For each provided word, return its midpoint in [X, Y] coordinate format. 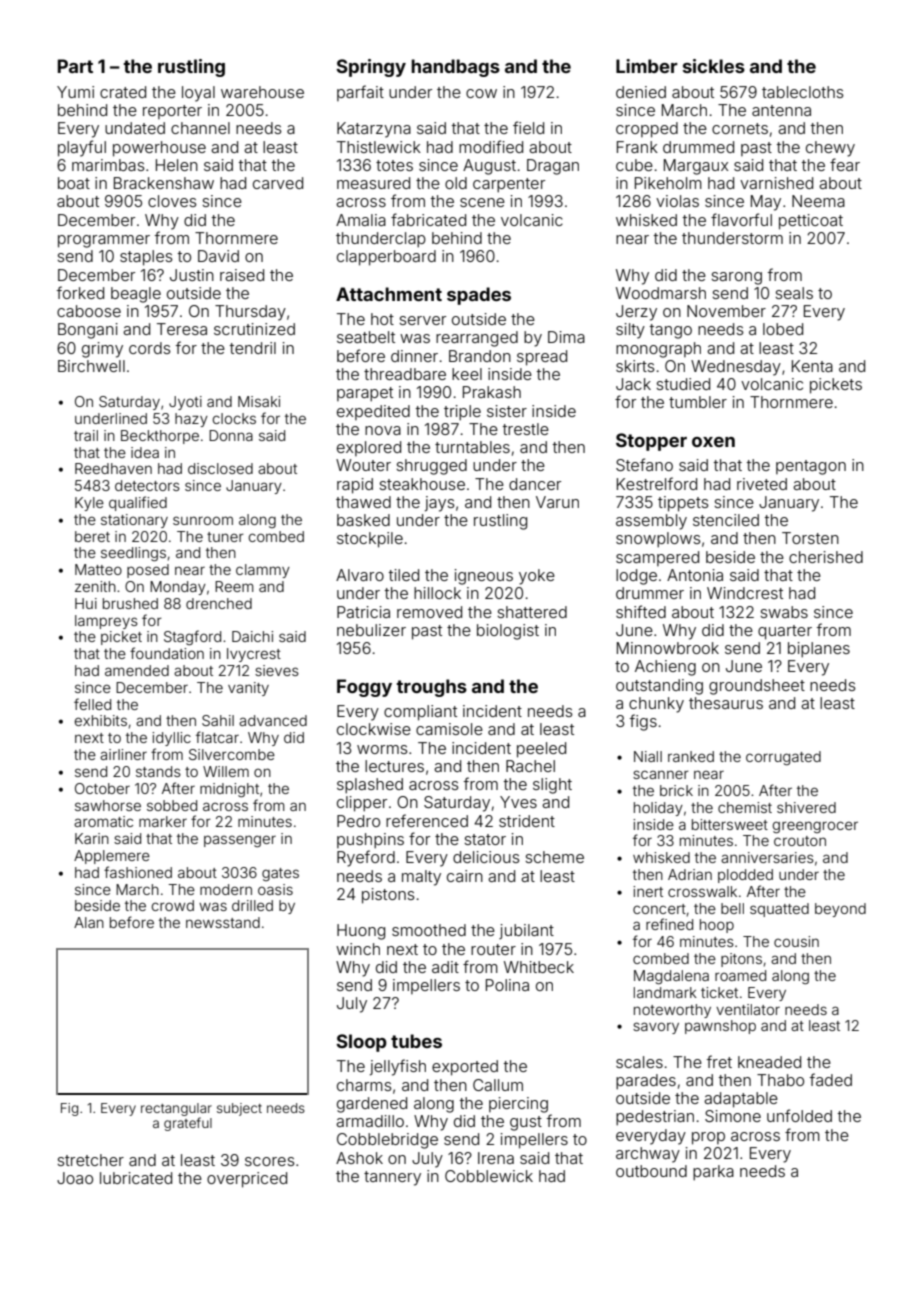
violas [677, 201]
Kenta [812, 366]
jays [440, 504]
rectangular [176, 1109]
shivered [806, 807]
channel [200, 128]
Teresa [182, 329]
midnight [229, 790]
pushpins [370, 841]
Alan [89, 922]
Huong [361, 932]
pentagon [811, 467]
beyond [840, 910]
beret [92, 536]
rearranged [477, 339]
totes [394, 165]
